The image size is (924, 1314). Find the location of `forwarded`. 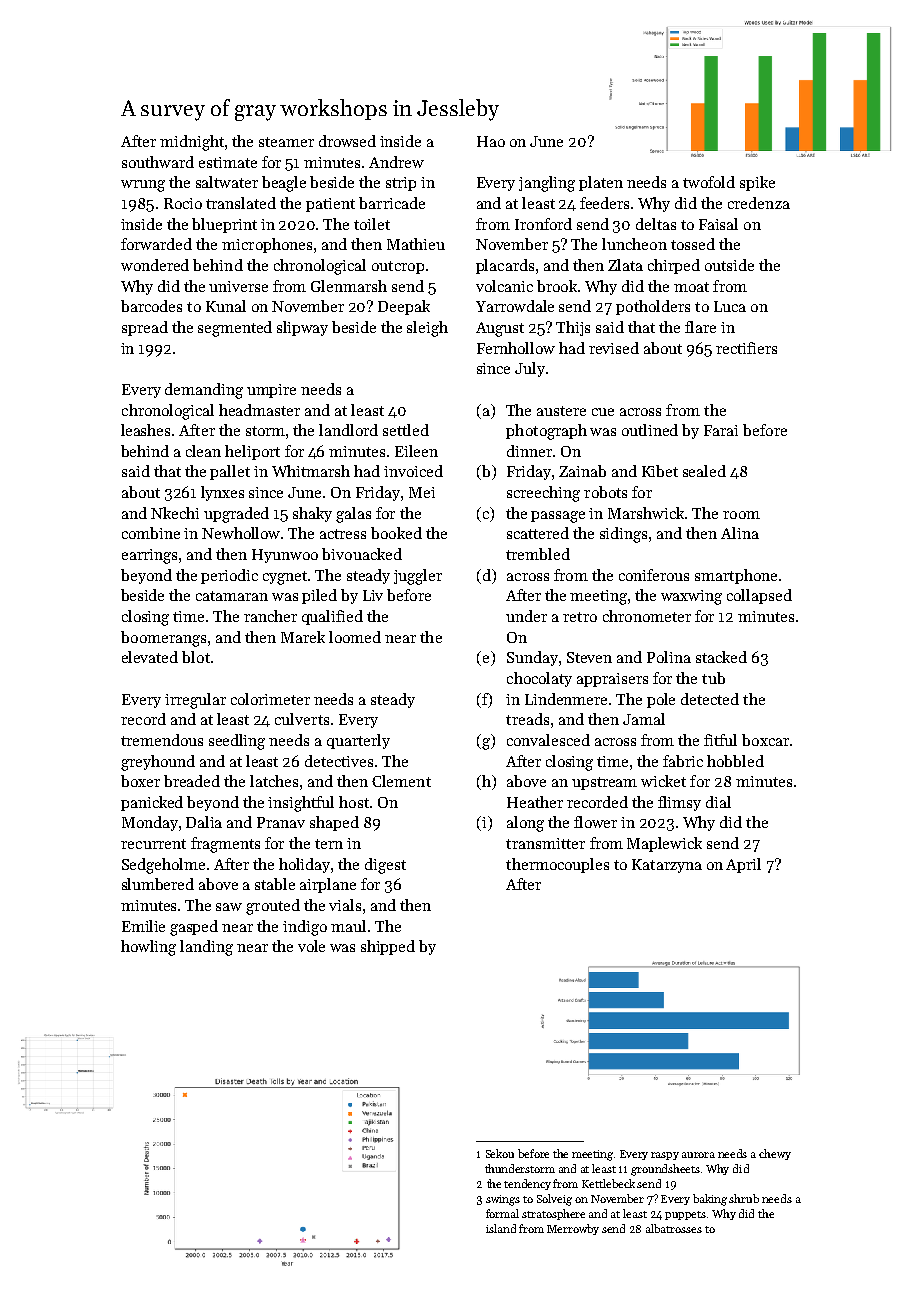

forwarded is located at coordinates (156, 244).
